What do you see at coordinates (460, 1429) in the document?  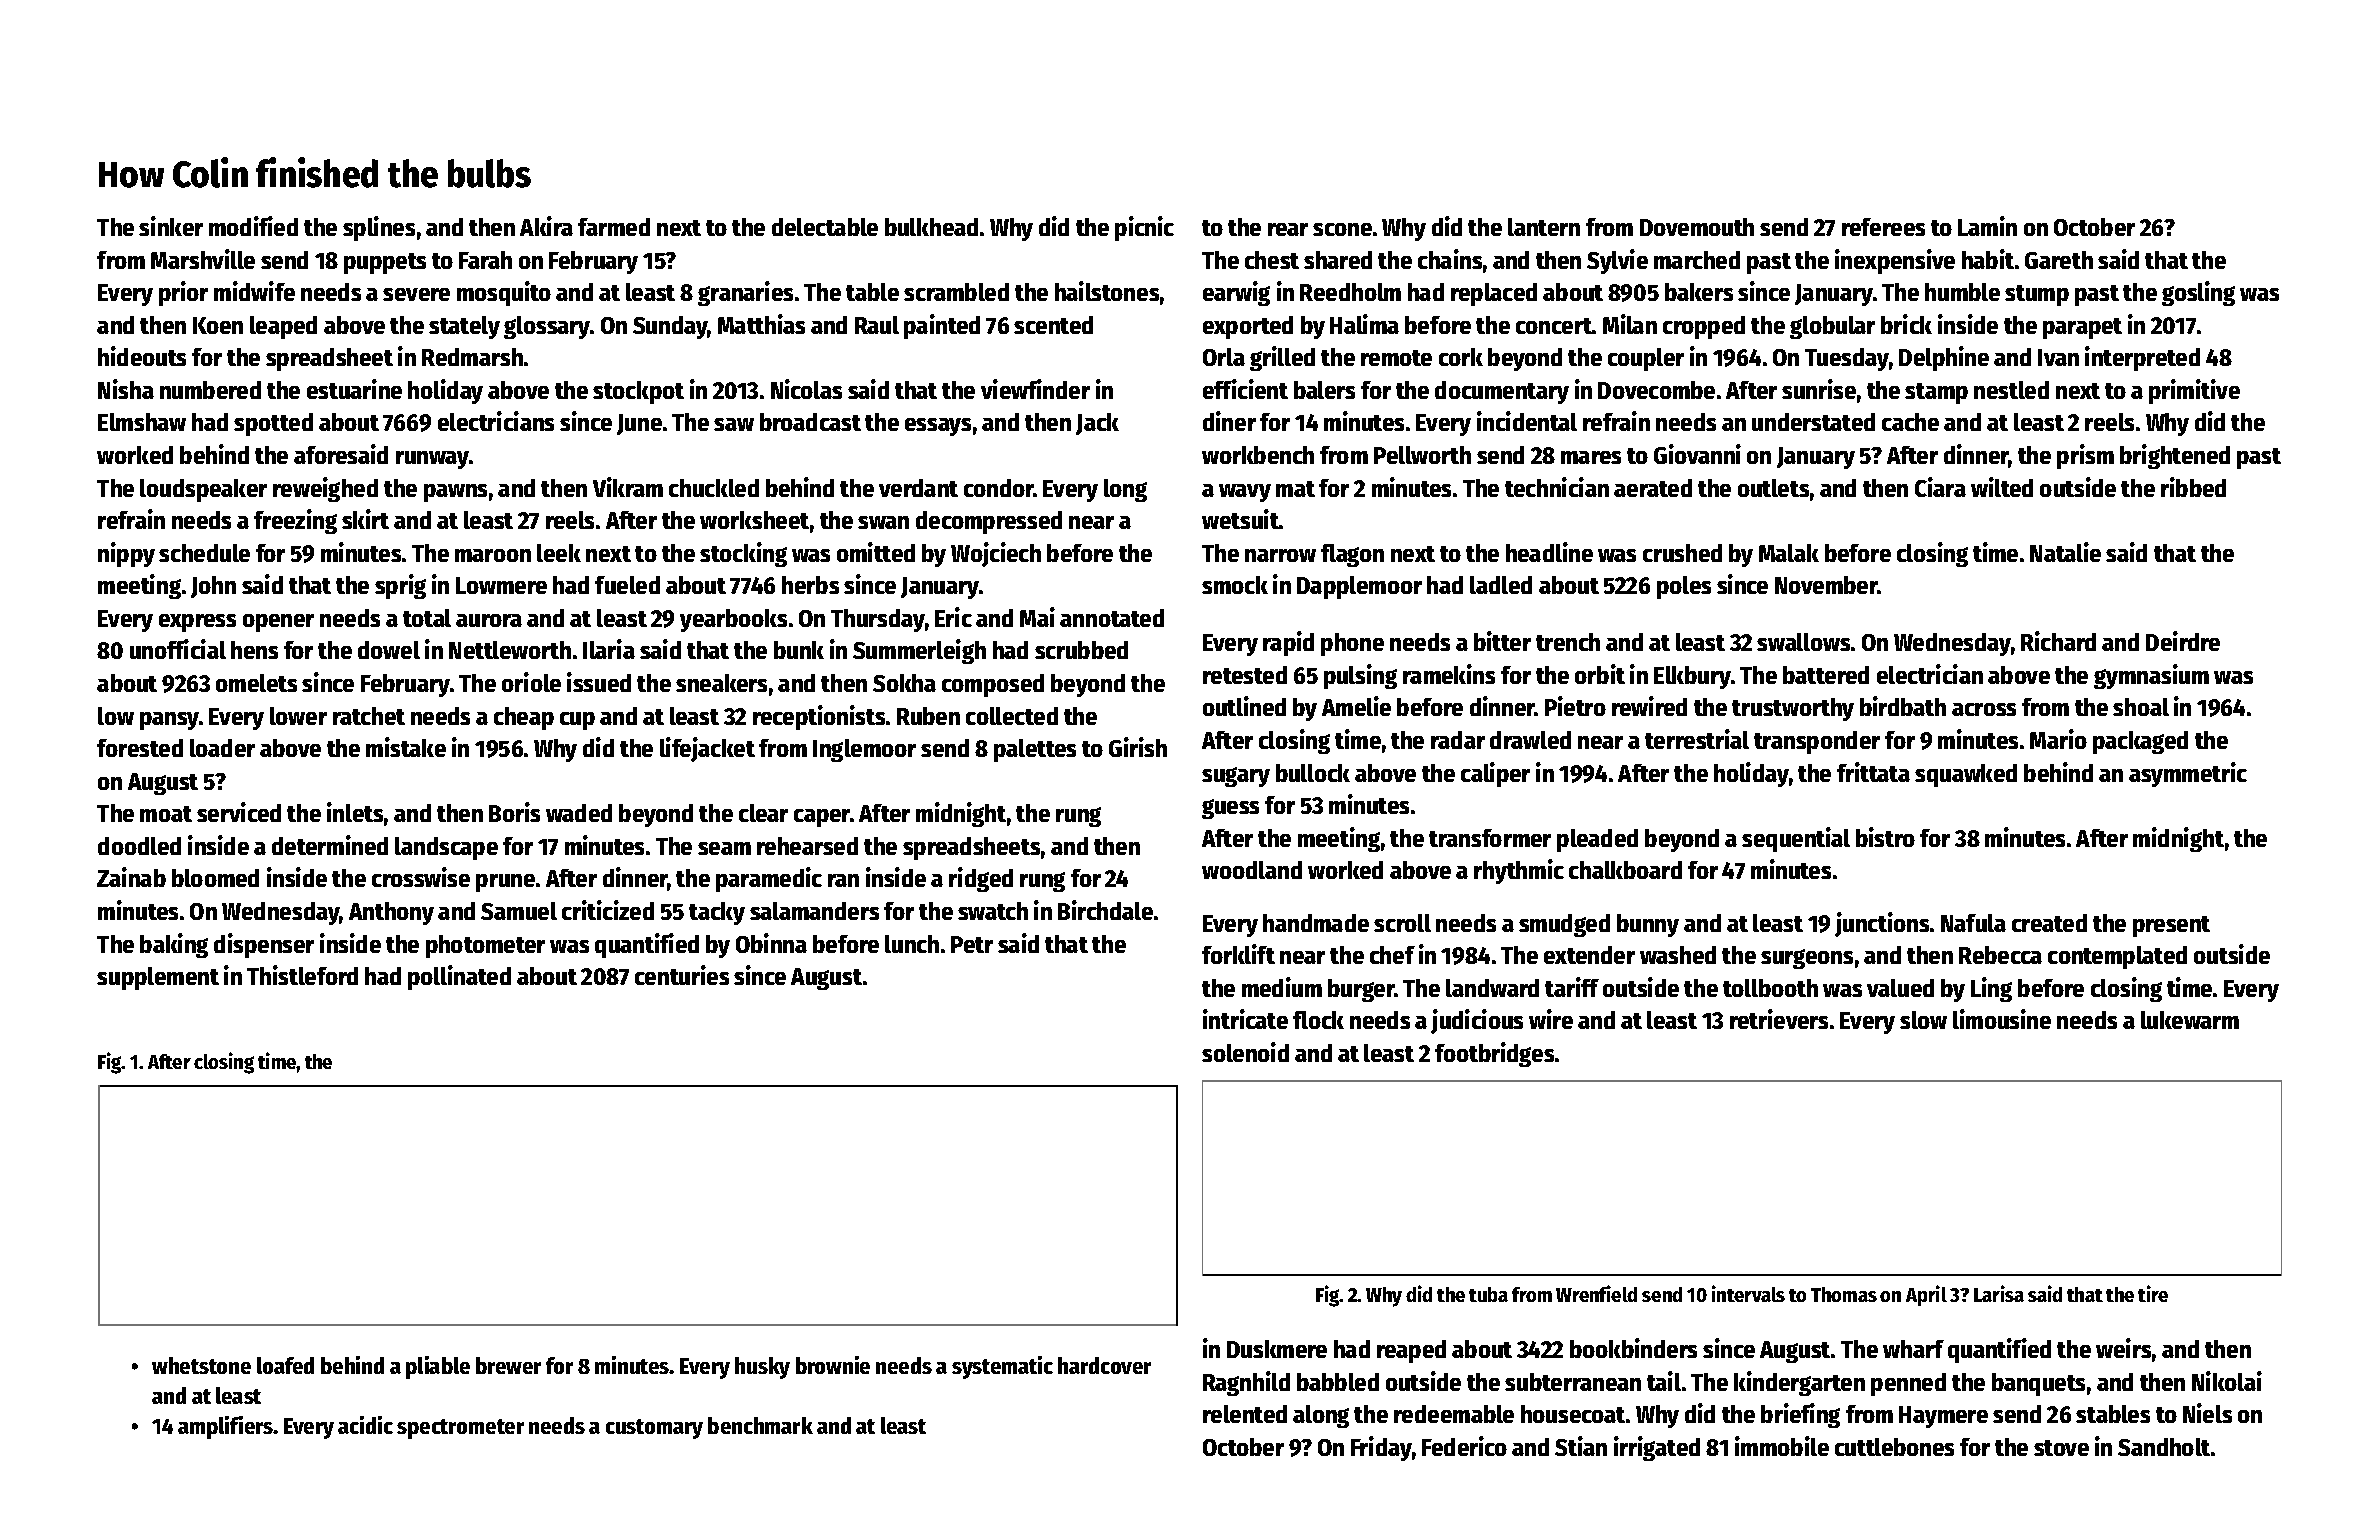 I see `spectrometer` at bounding box center [460, 1429].
